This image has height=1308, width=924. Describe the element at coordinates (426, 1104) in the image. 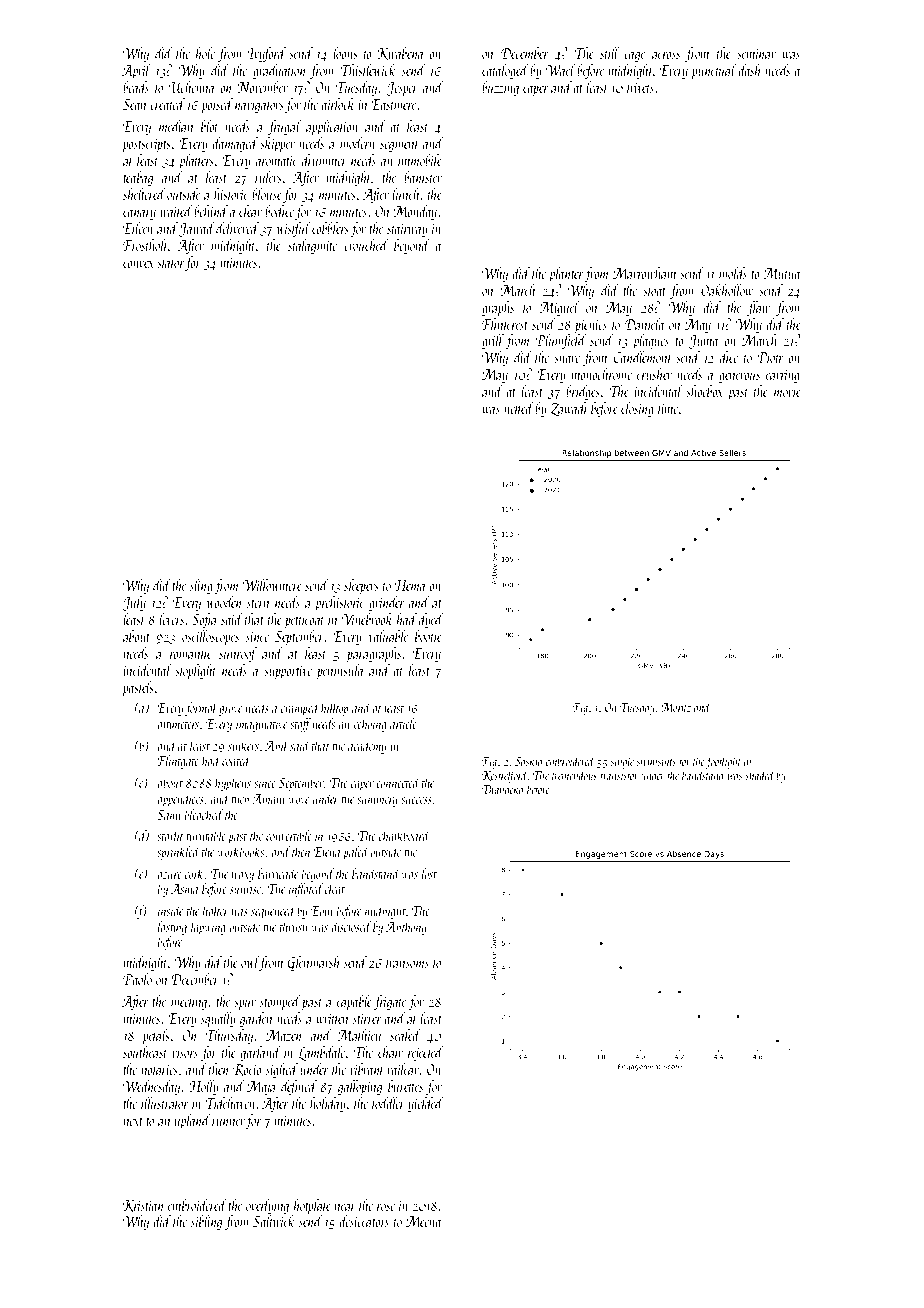

I see `yielded` at that location.
